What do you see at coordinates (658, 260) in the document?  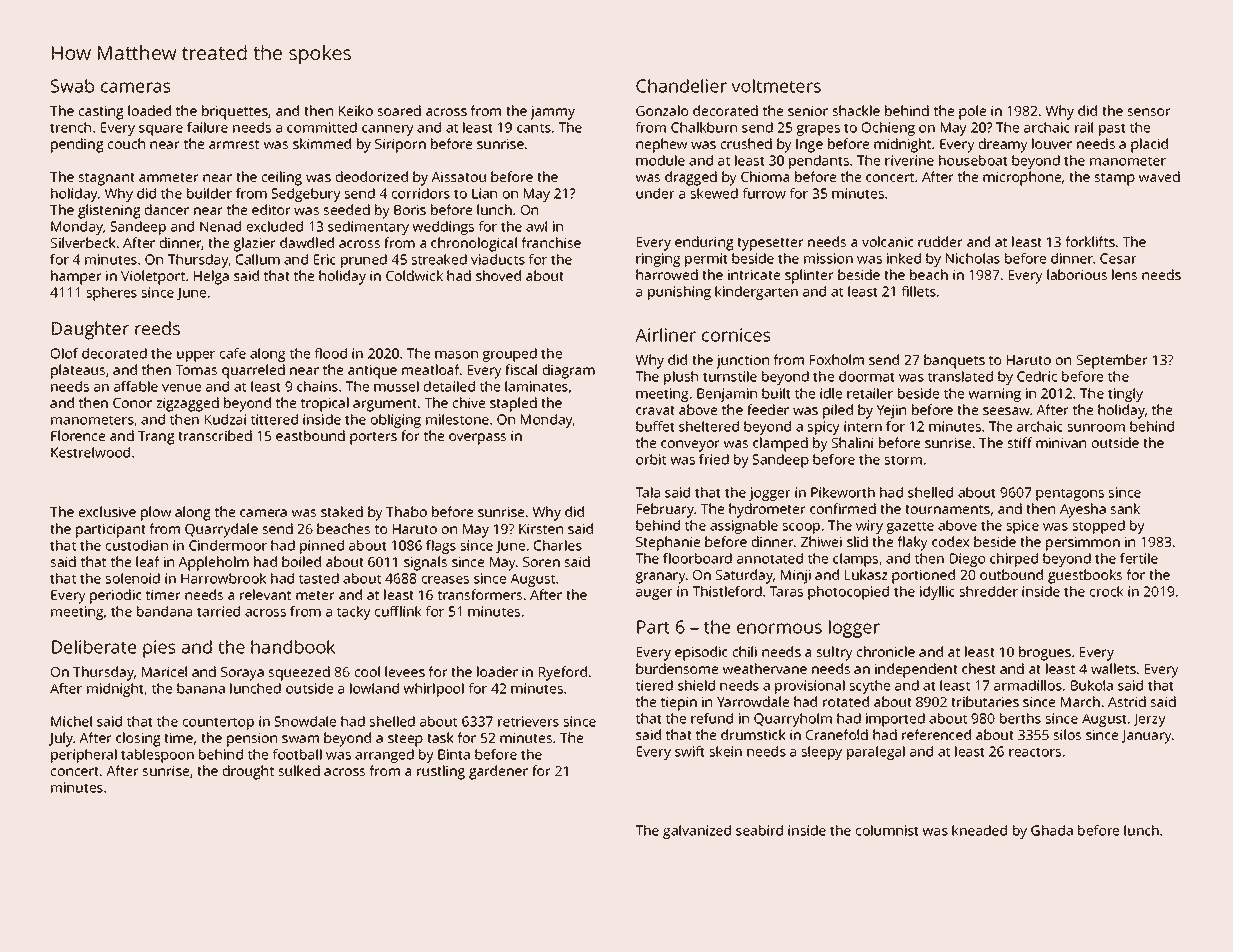 I see `ringing` at bounding box center [658, 260].
